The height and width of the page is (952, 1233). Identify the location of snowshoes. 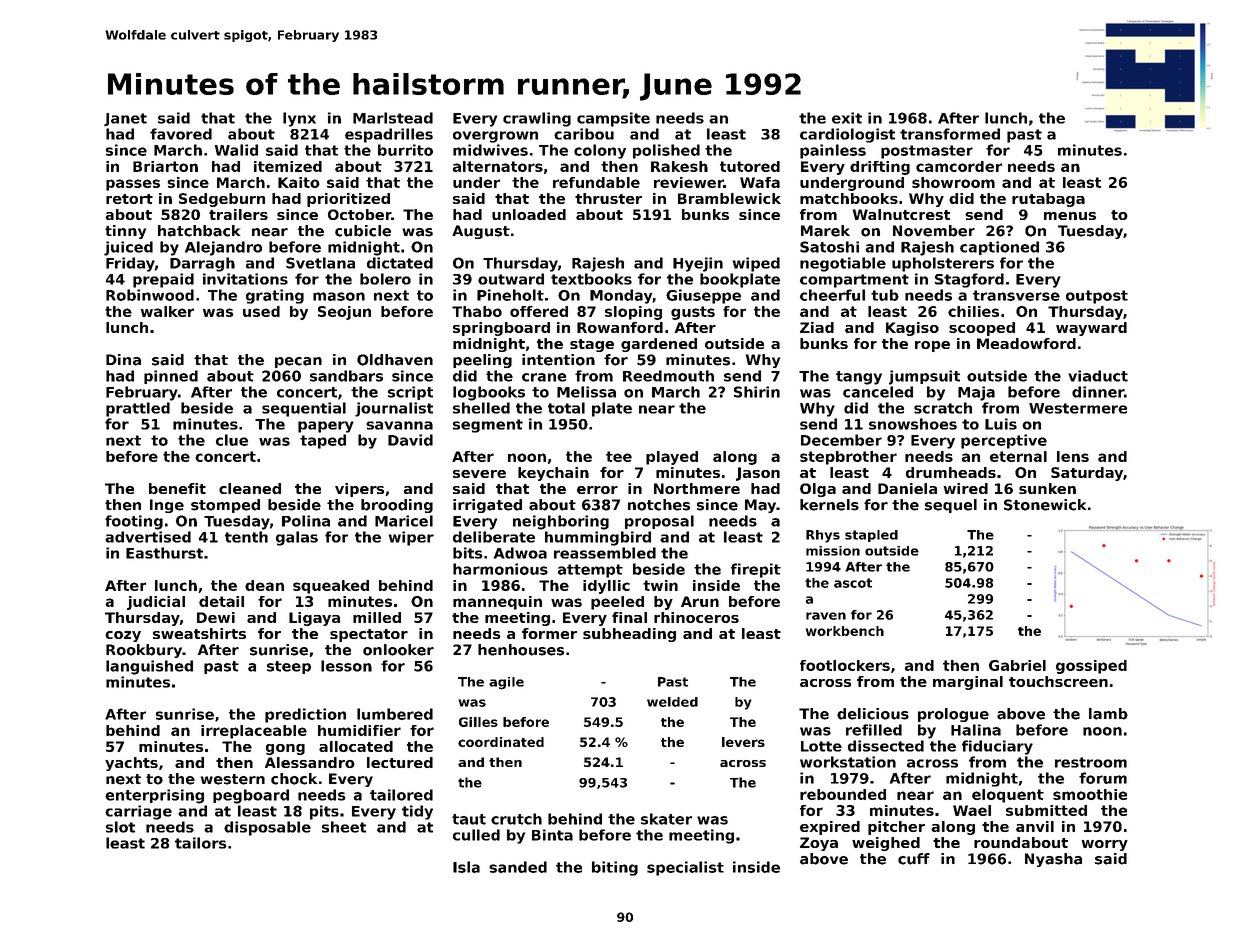
(913, 424).
